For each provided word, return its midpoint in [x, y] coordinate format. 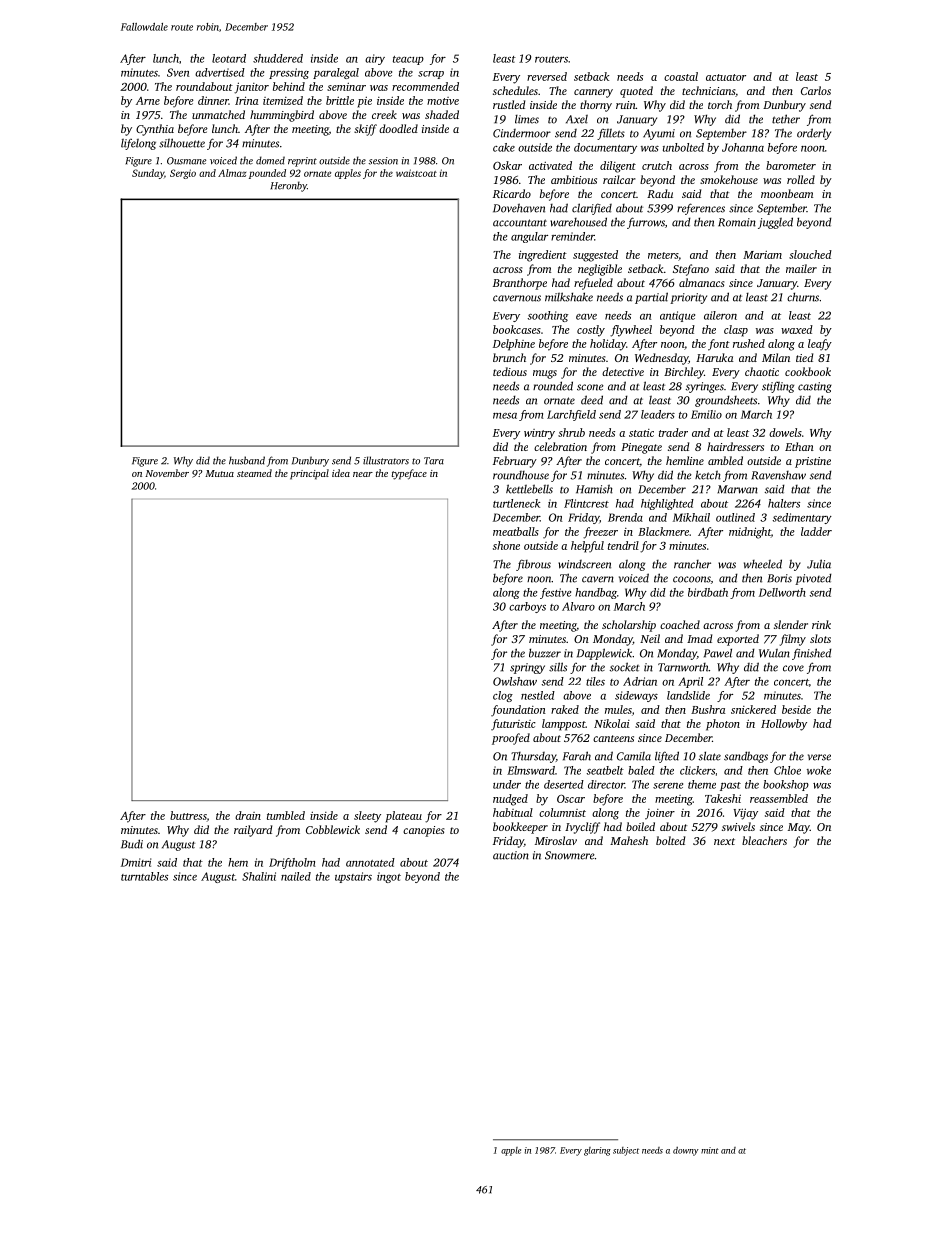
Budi [132, 844]
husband [247, 460]
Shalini [259, 876]
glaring [597, 1151]
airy [375, 59]
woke [819, 770]
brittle [340, 100]
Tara [434, 461]
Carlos [816, 90]
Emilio [706, 414]
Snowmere [570, 855]
